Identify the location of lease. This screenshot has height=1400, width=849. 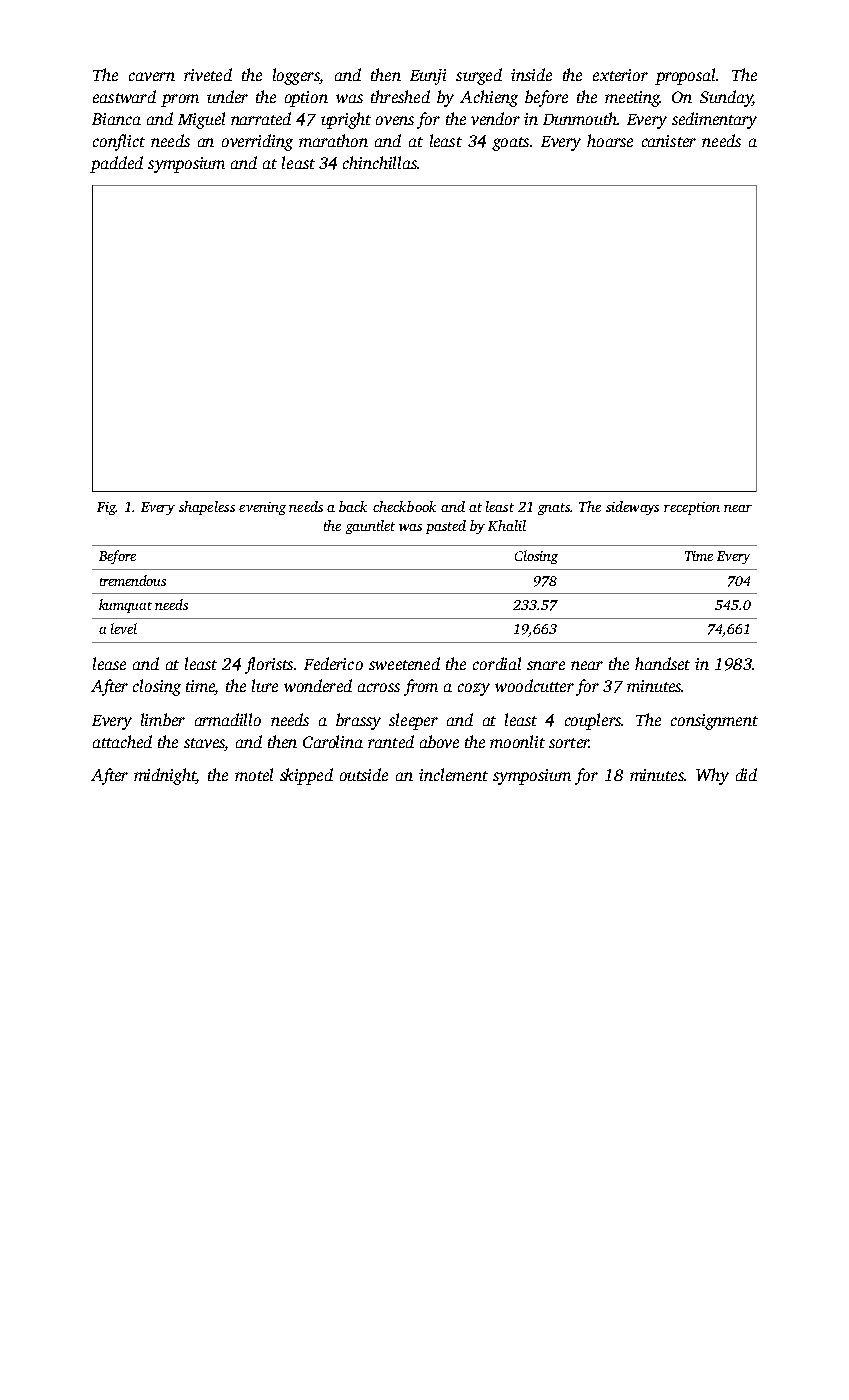
(109, 663).
